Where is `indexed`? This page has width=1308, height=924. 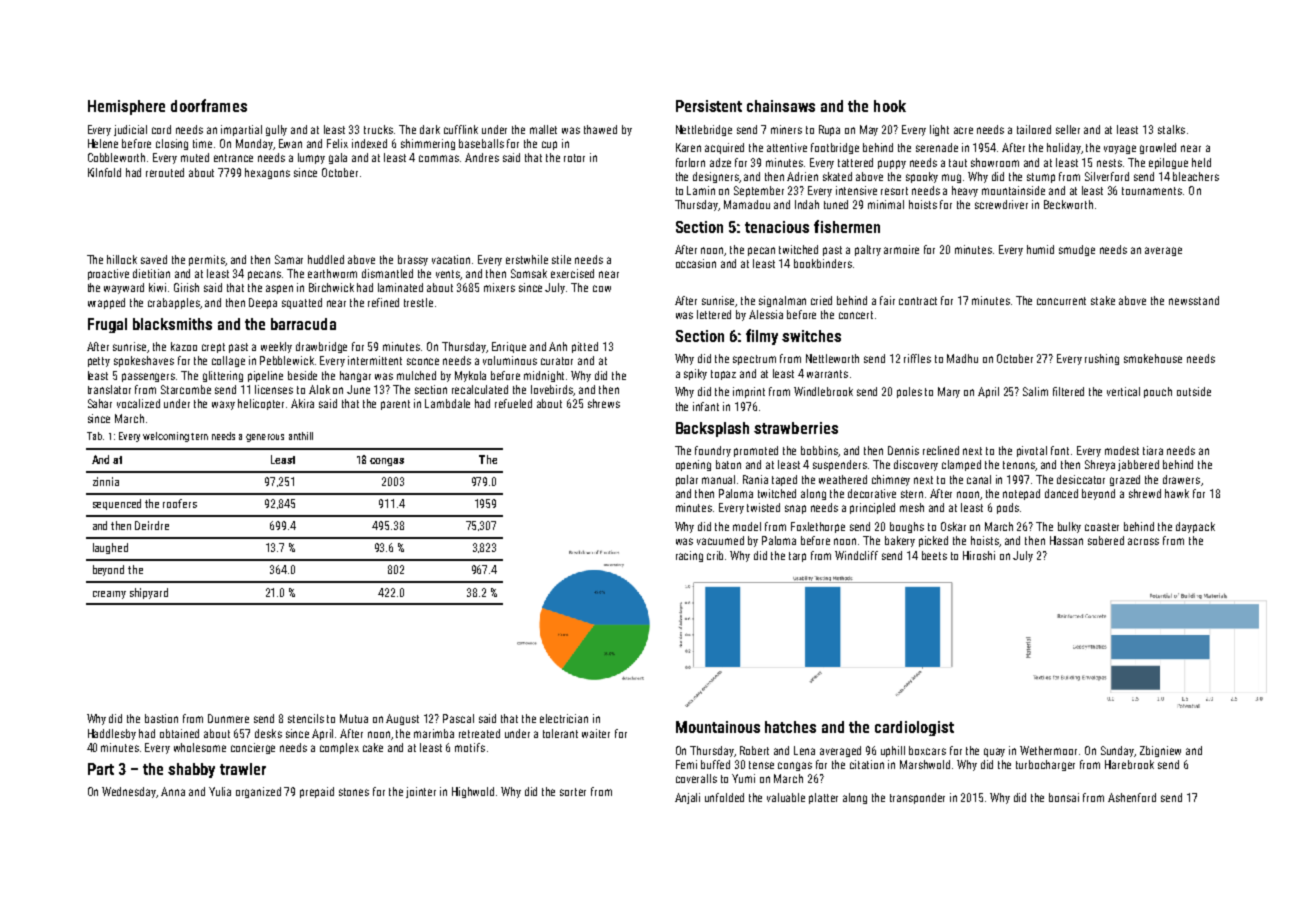
indexed is located at coordinates (369, 143).
